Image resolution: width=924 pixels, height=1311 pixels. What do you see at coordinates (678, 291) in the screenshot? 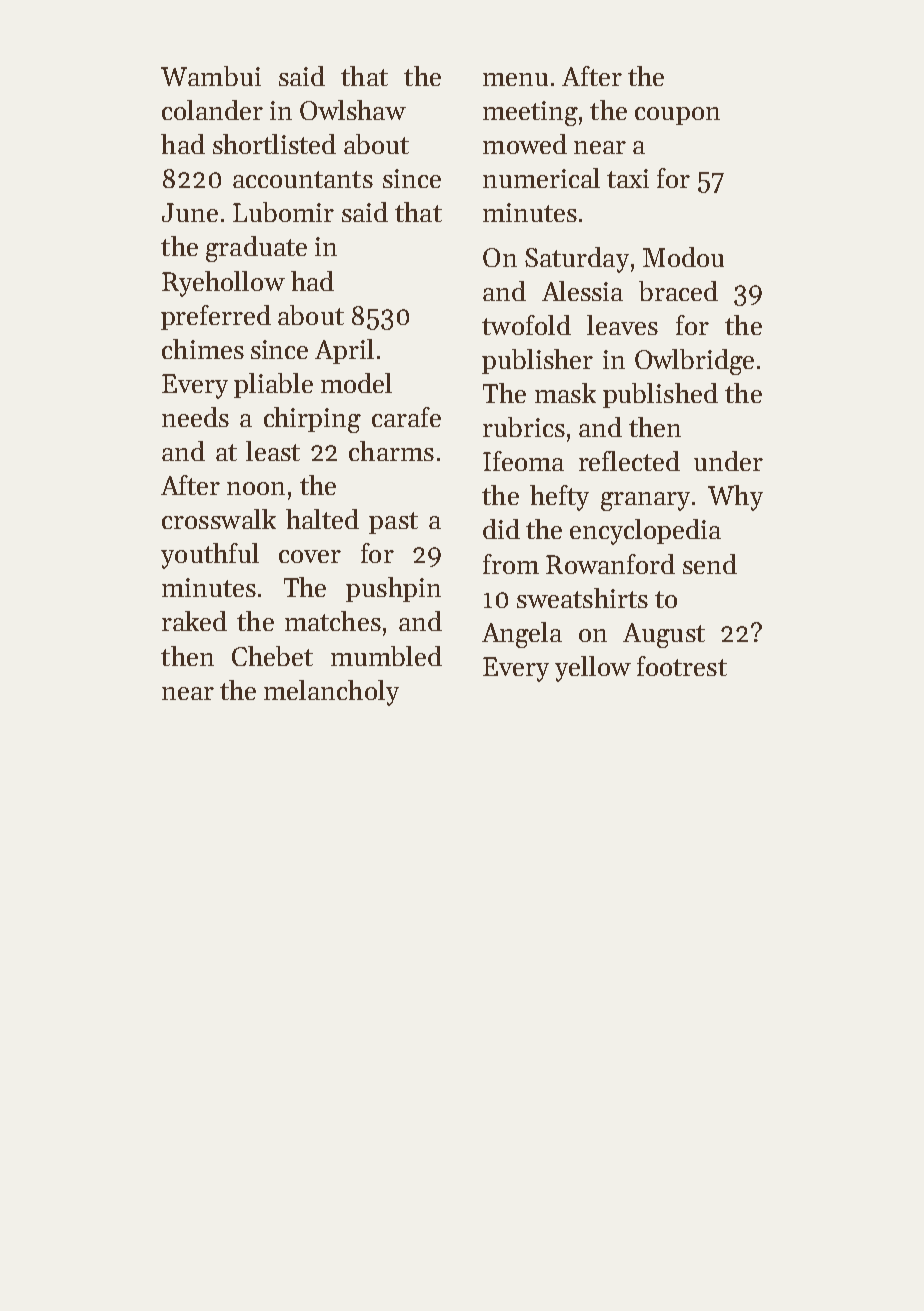
I see `braced` at bounding box center [678, 291].
